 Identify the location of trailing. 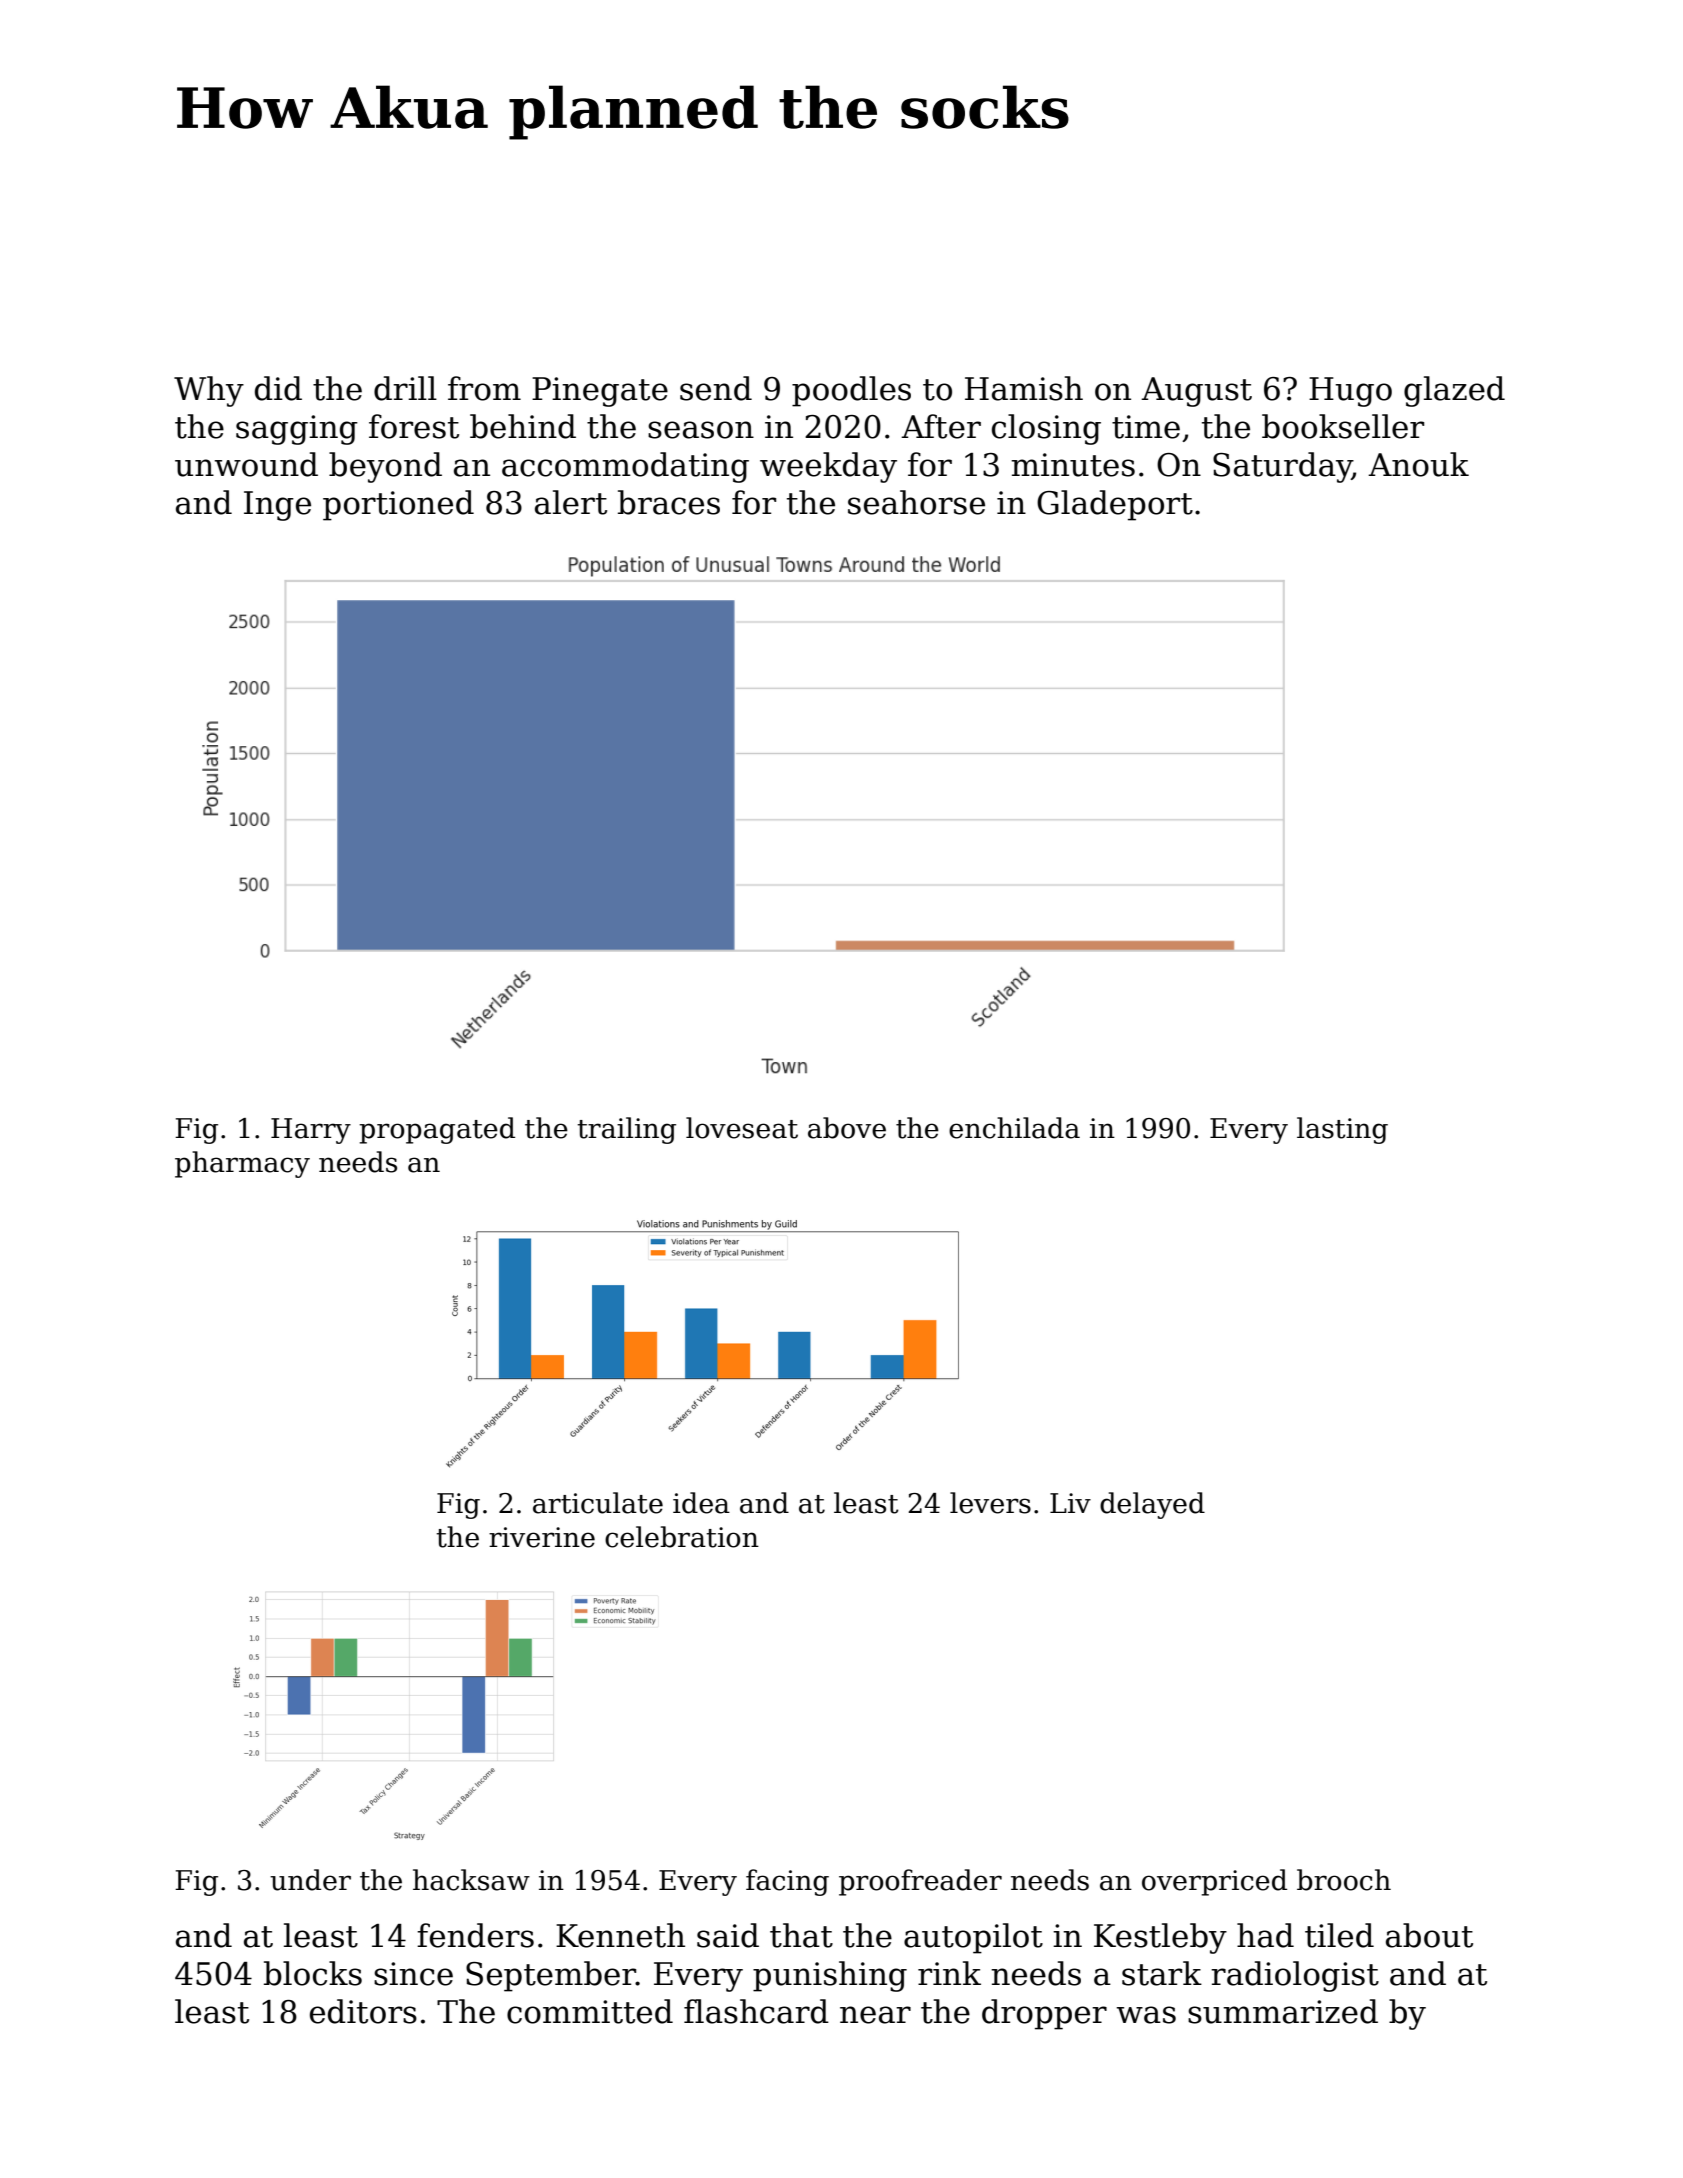
(626, 1130).
